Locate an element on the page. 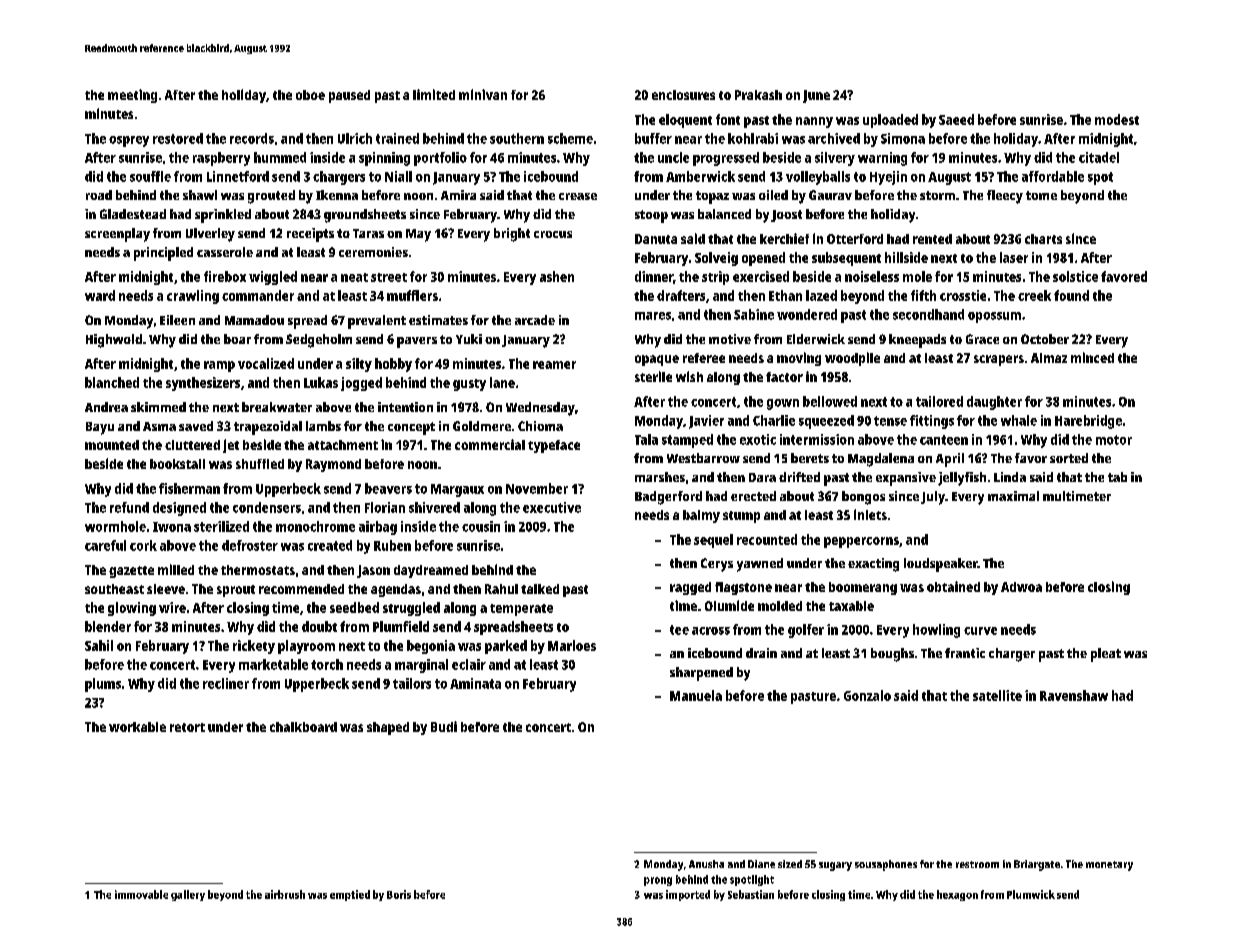 The width and height of the image is (1233, 952). boughs is located at coordinates (892, 655).
